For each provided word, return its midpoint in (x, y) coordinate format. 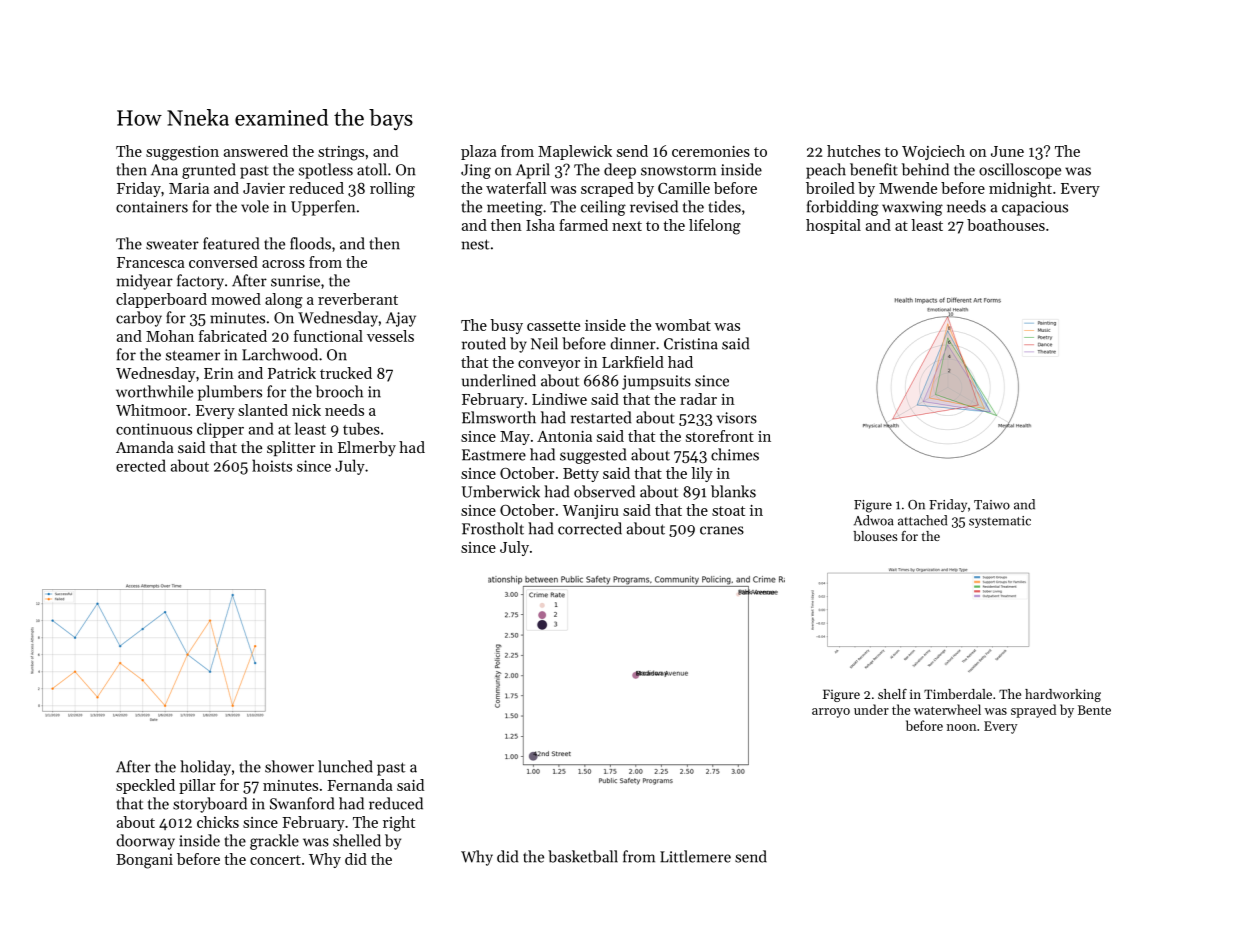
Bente (1094, 710)
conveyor (549, 365)
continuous (154, 429)
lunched (345, 766)
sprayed (1033, 711)
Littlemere (695, 856)
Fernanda (360, 785)
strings (341, 153)
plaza (479, 152)
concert (275, 860)
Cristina (691, 344)
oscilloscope (1020, 171)
